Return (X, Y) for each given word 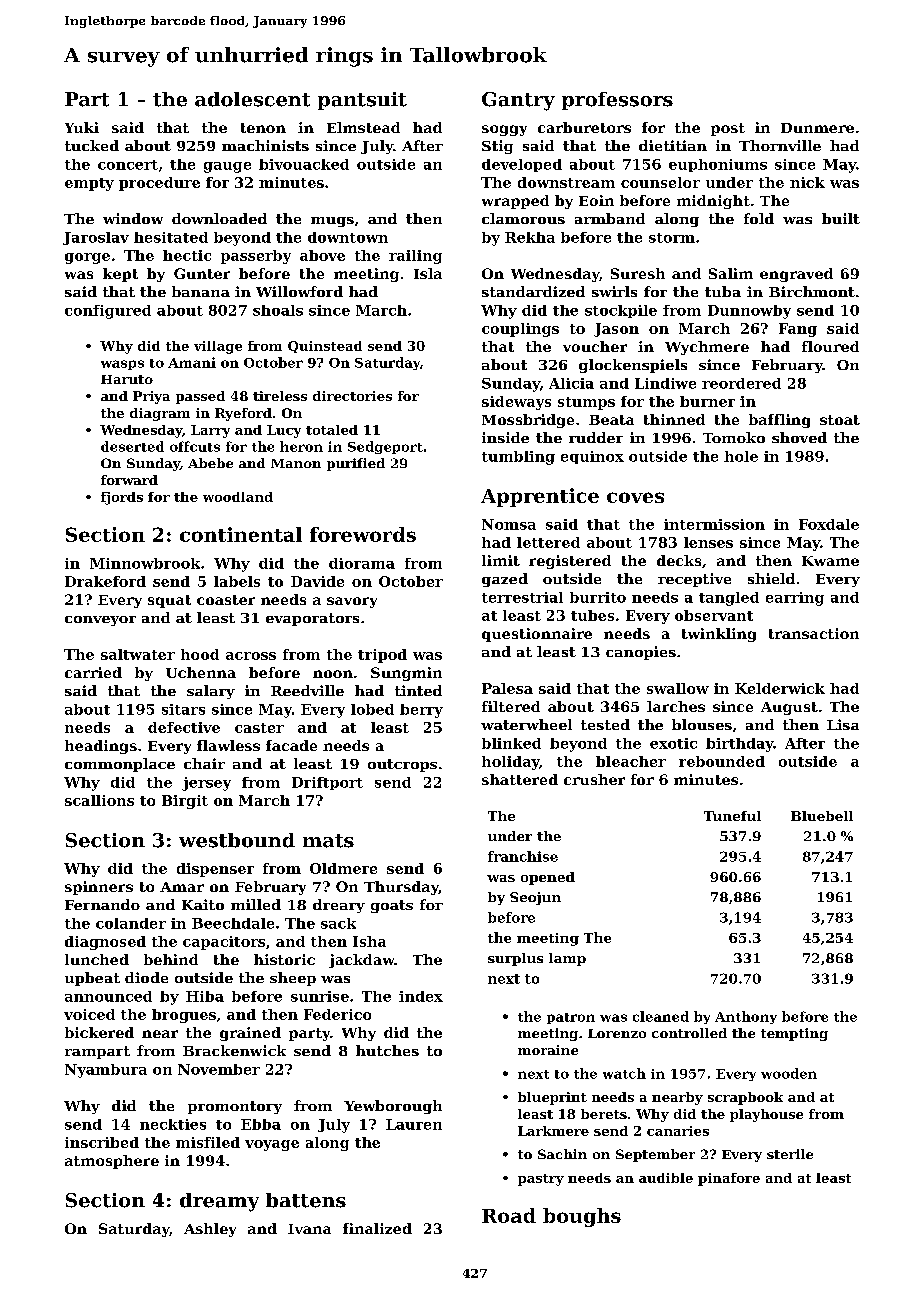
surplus (515, 959)
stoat (840, 420)
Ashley (210, 1230)
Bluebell (822, 816)
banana (201, 291)
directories (352, 396)
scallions (99, 800)
